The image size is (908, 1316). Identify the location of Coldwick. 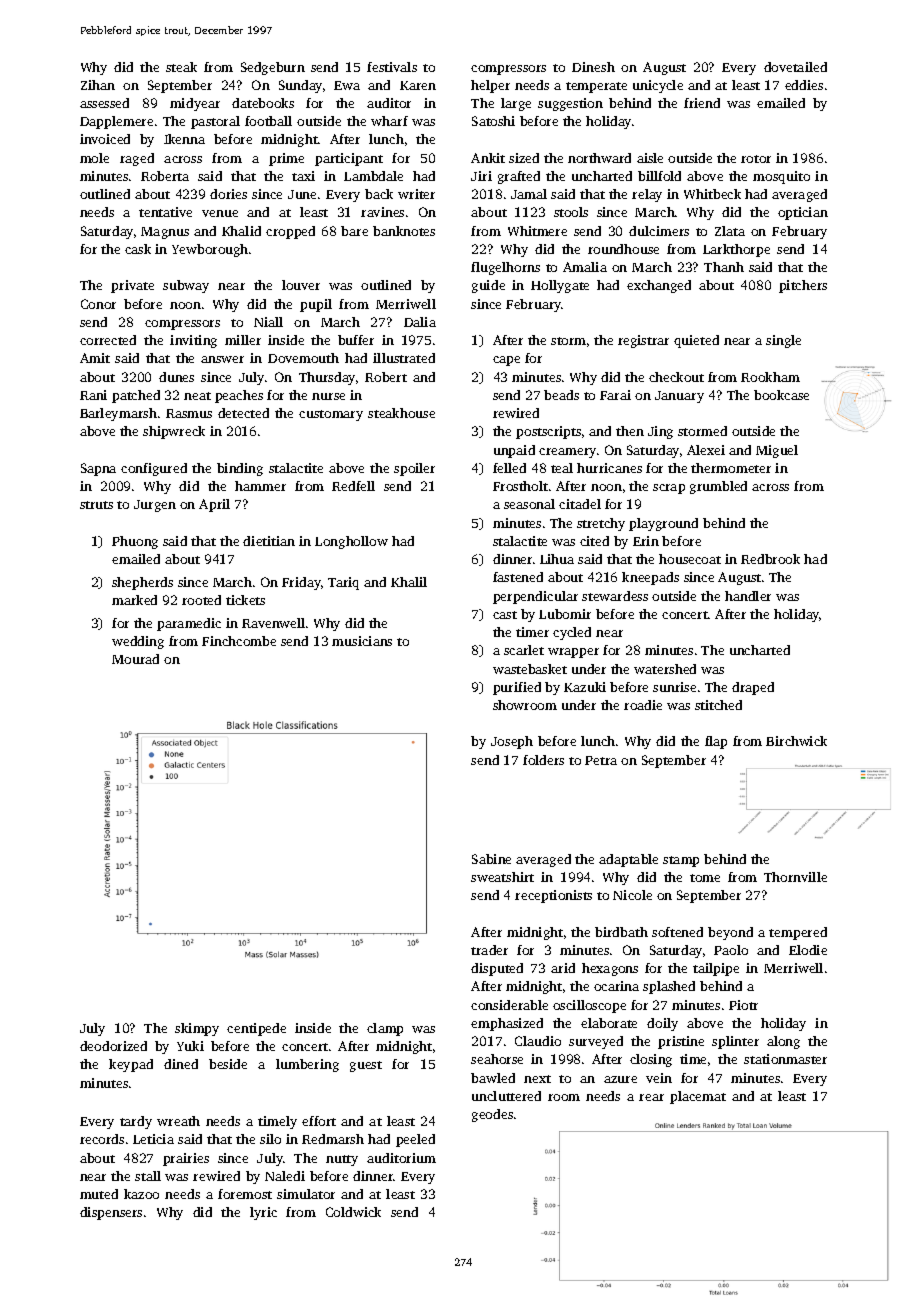
(353, 1212).
